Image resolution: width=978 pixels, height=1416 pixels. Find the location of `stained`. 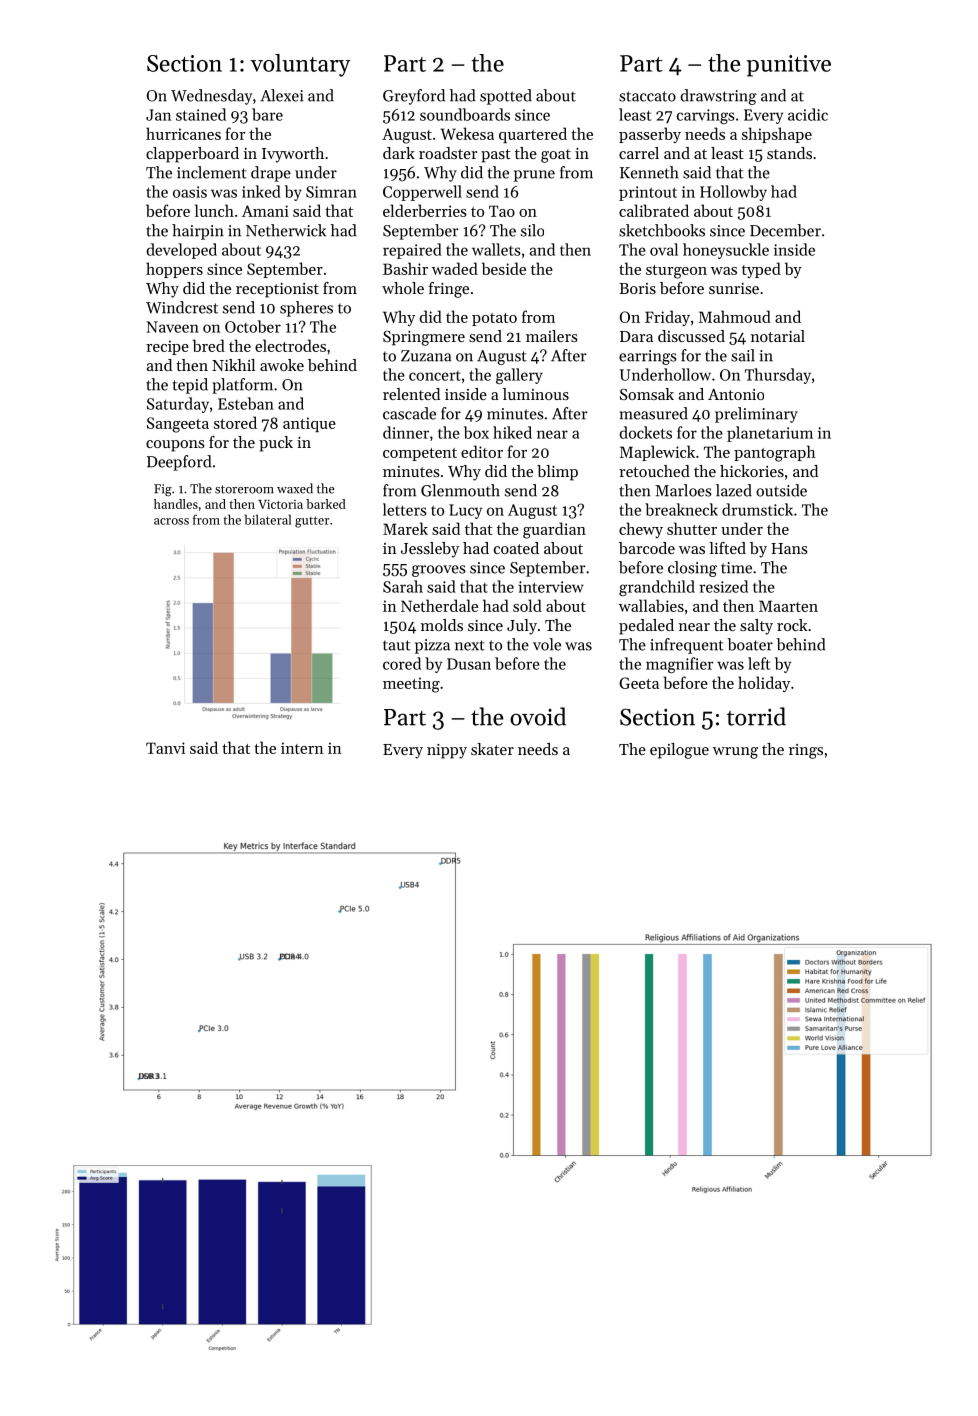

stained is located at coordinates (201, 114).
